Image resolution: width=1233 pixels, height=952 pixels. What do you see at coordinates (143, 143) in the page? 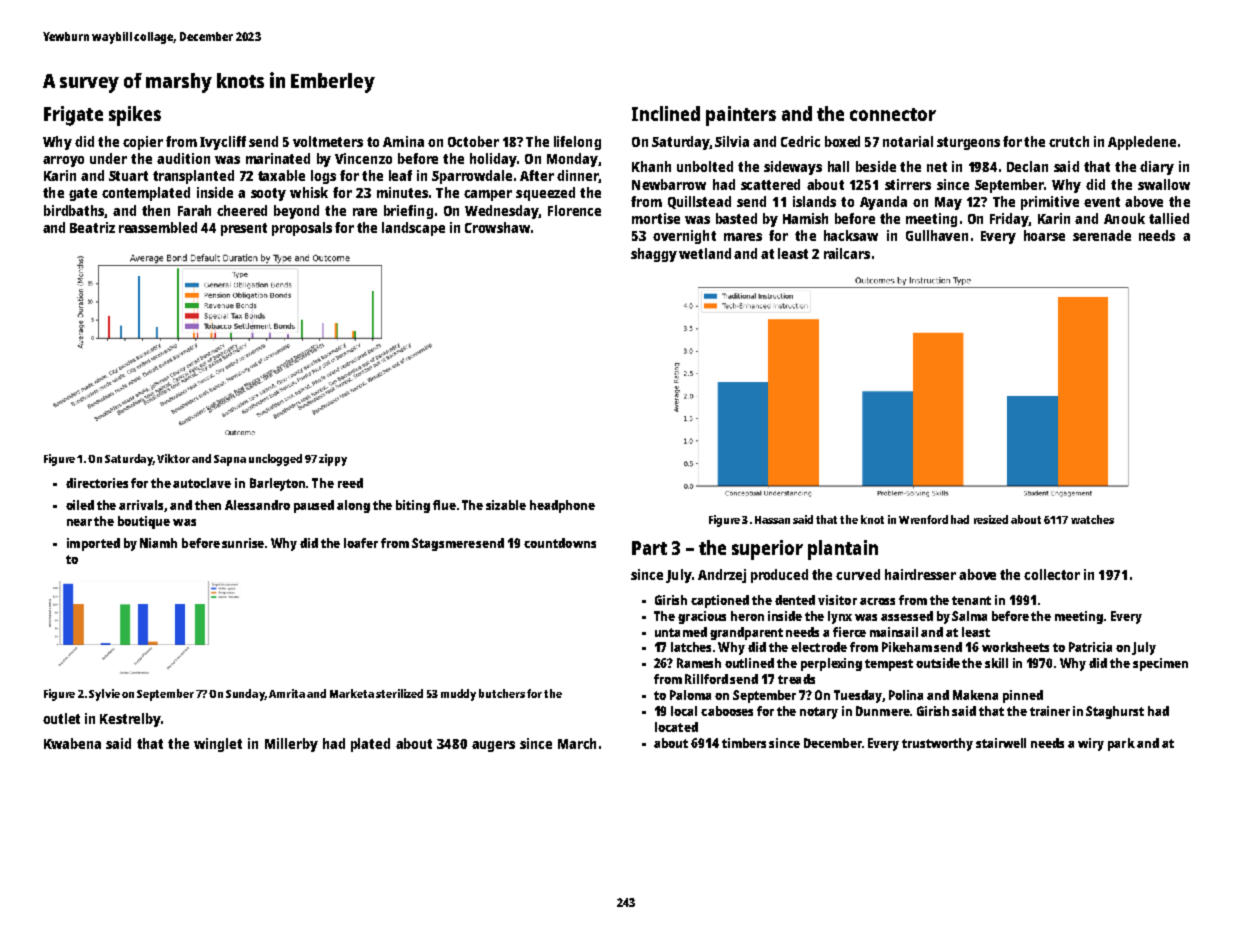
I see `copier` at bounding box center [143, 143].
